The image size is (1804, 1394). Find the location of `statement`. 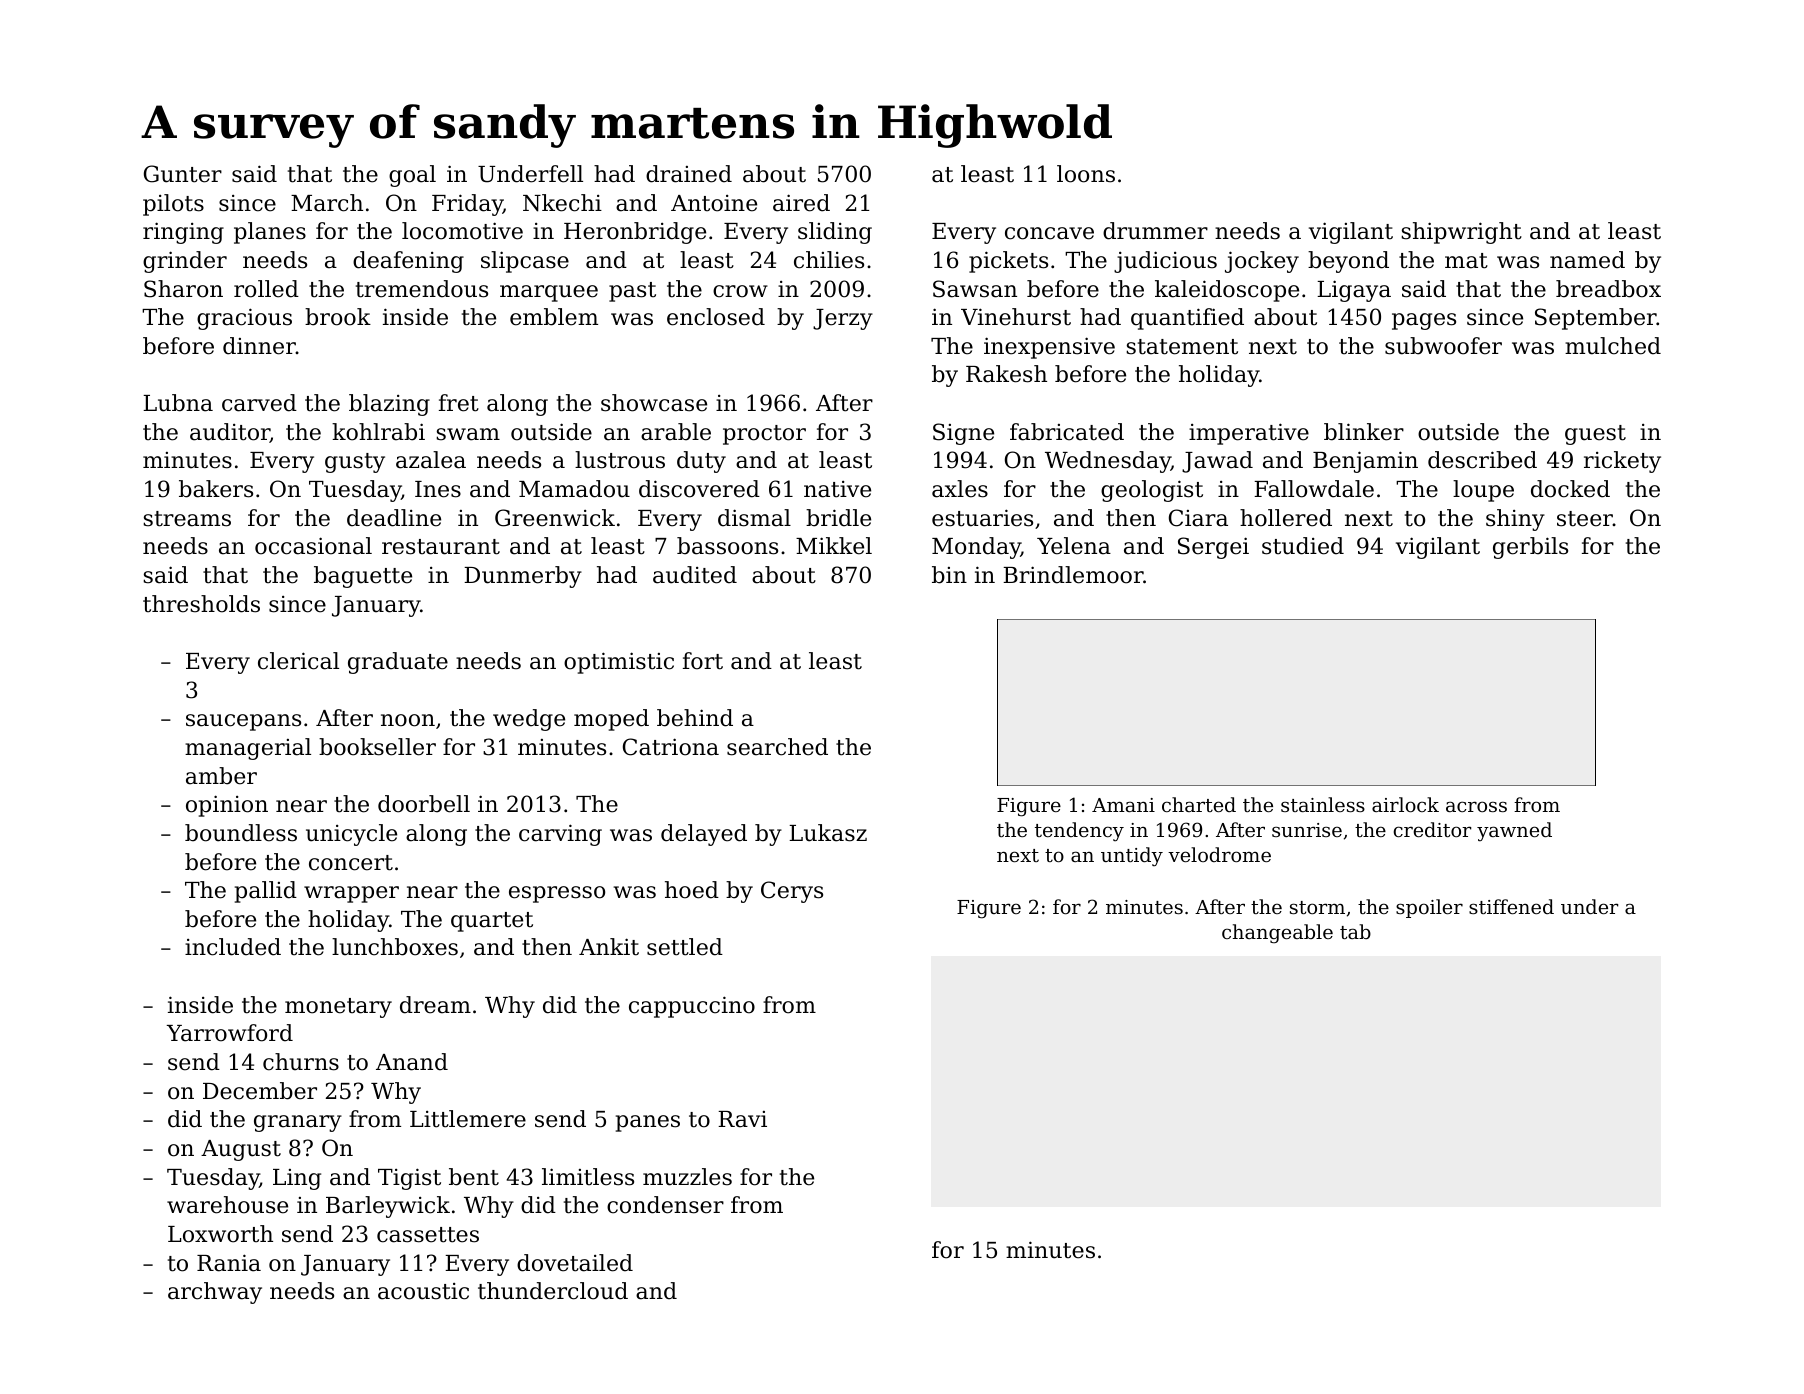

statement is located at coordinates (1182, 347).
